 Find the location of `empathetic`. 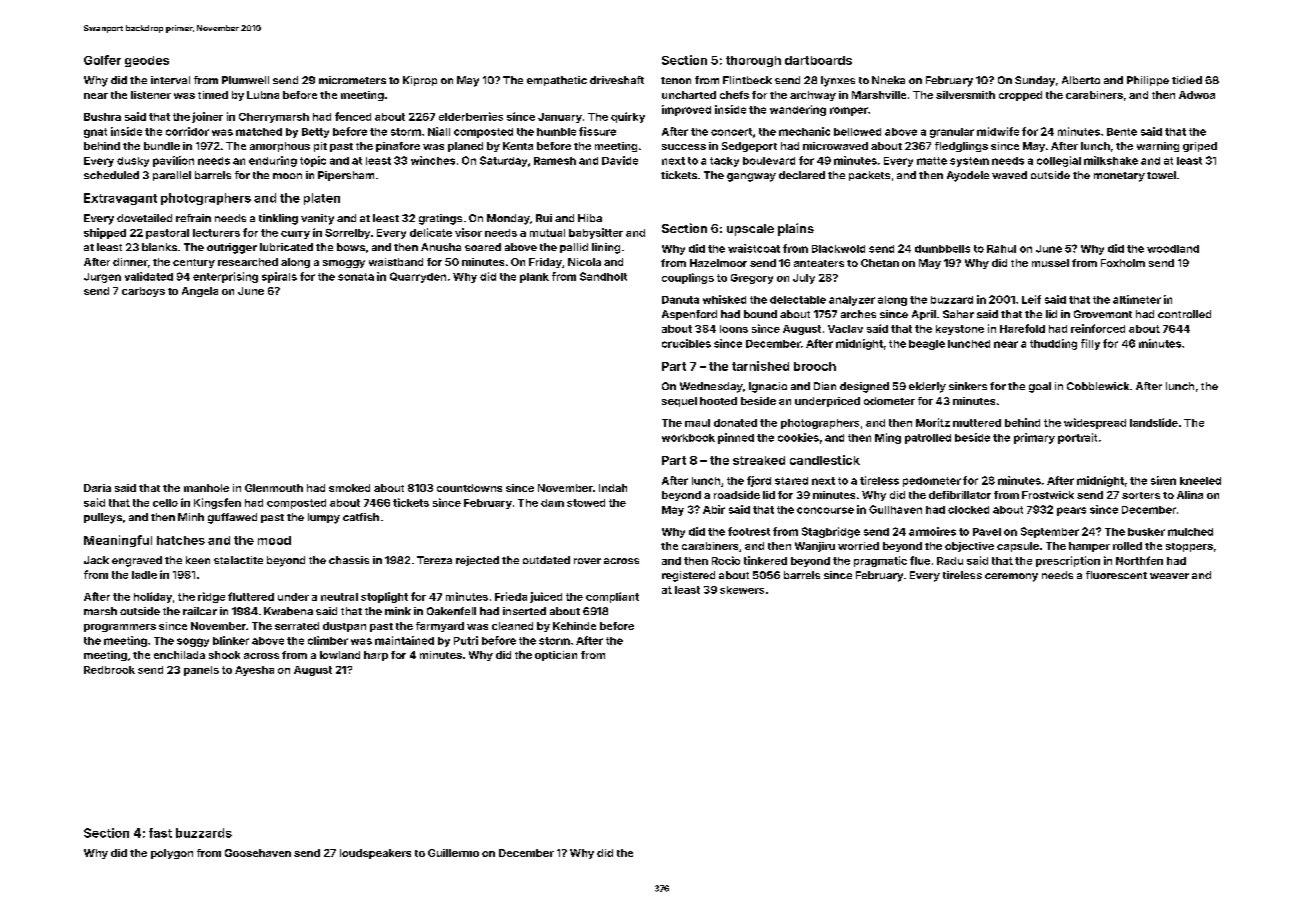

empathetic is located at coordinates (557, 81).
